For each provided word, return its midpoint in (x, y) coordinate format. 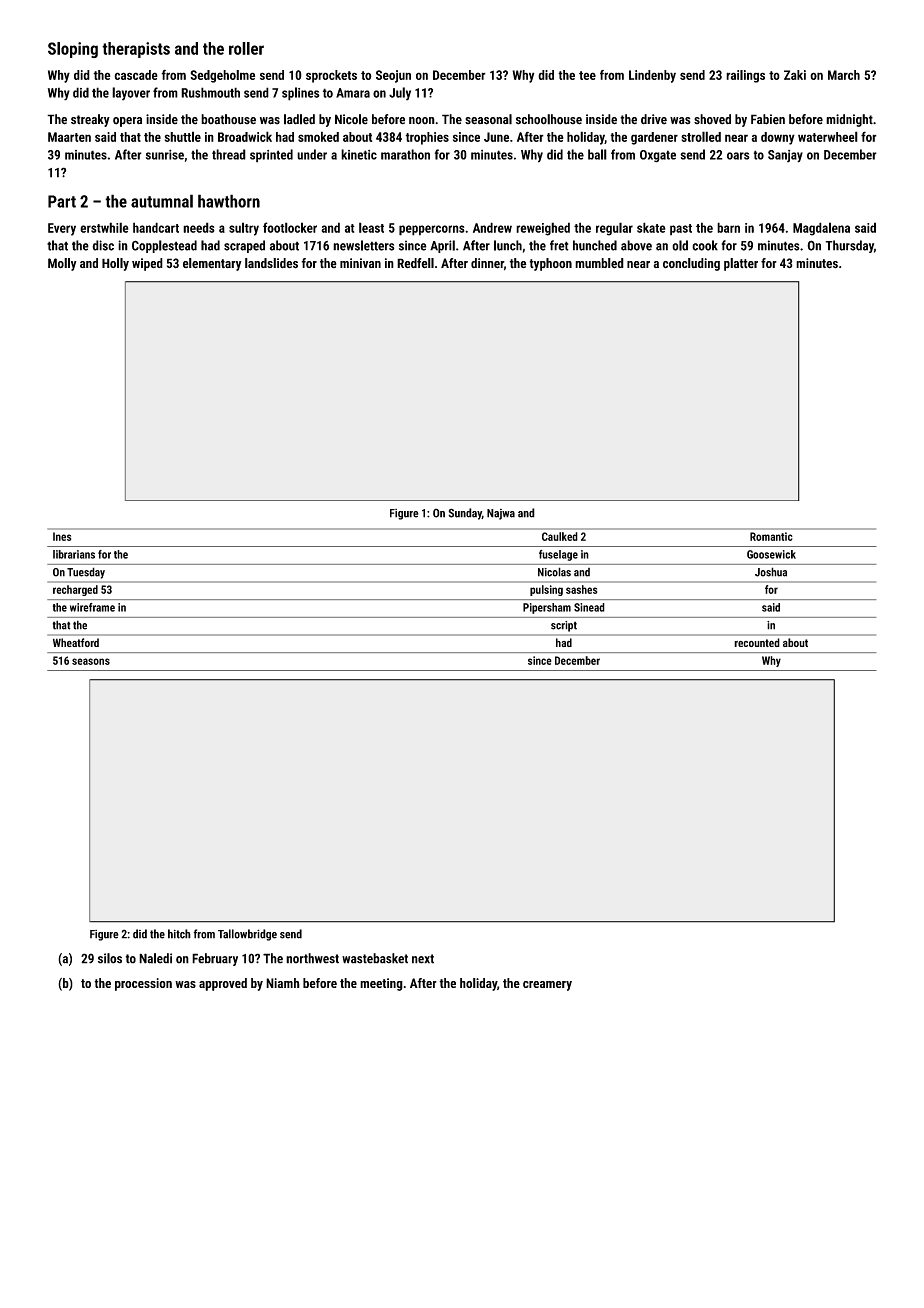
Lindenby (652, 76)
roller (246, 48)
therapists (136, 50)
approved (223, 984)
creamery (547, 986)
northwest (312, 958)
